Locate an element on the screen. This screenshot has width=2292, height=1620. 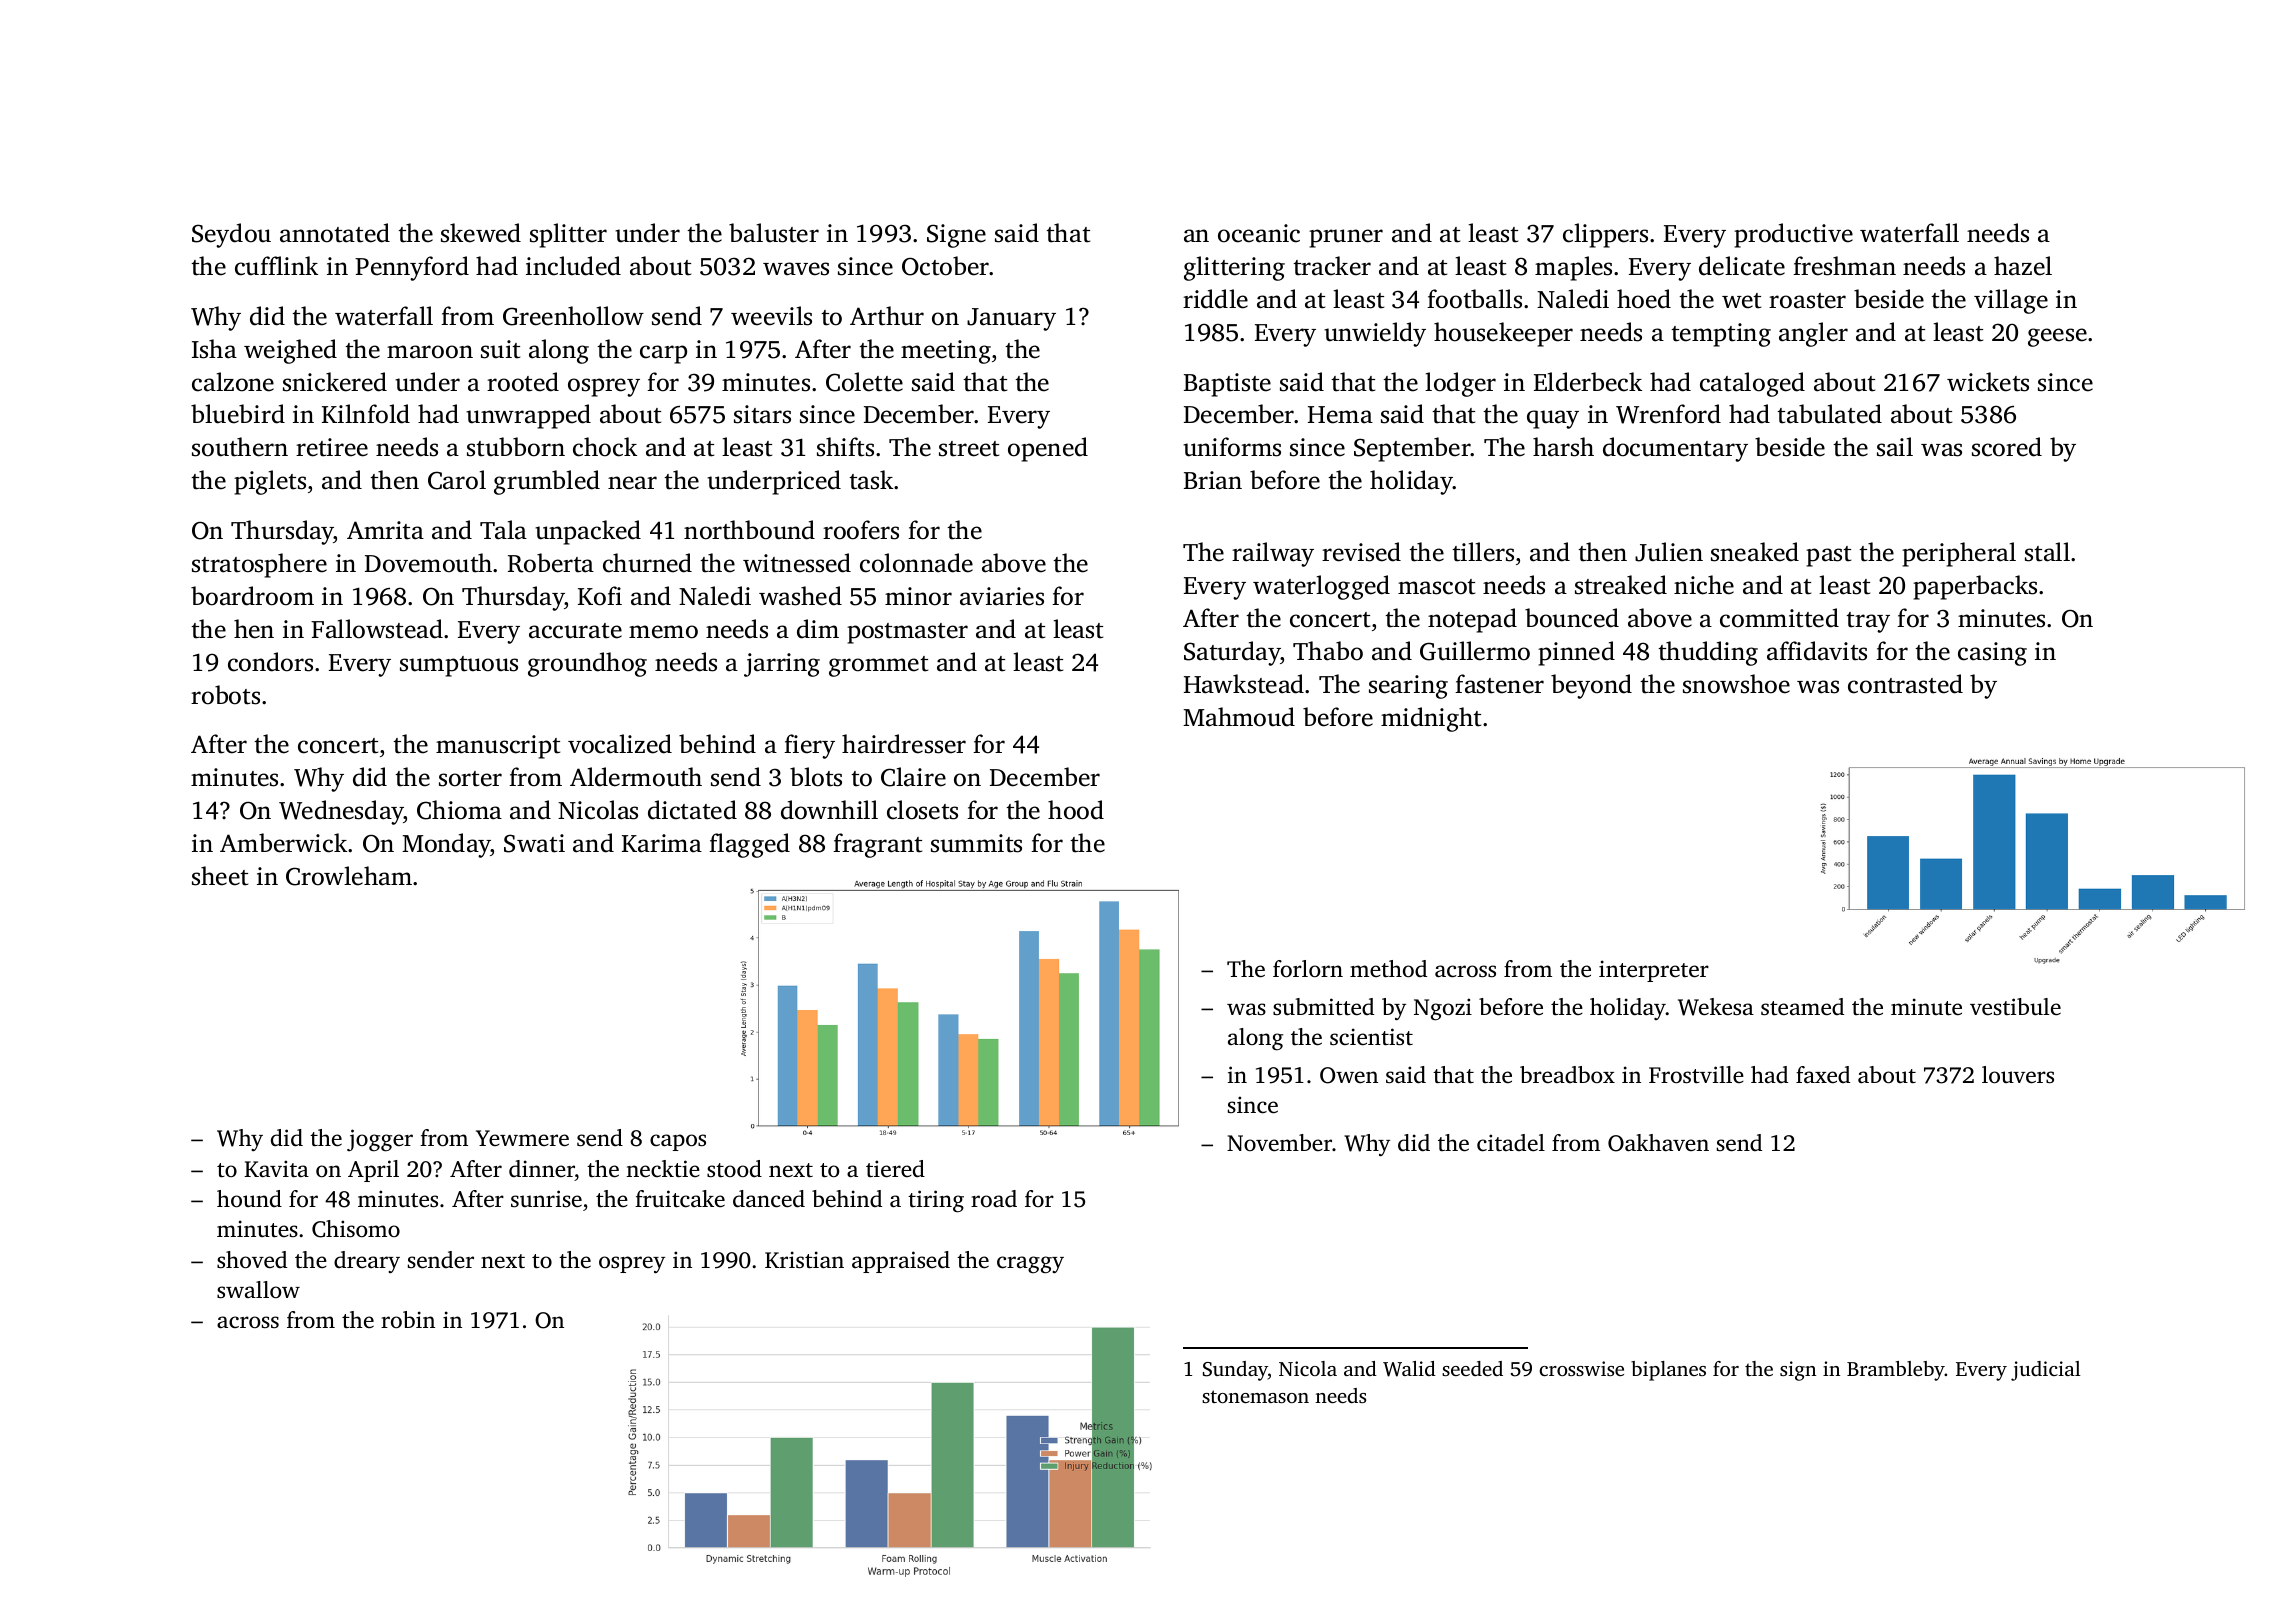
productive is located at coordinates (1793, 235).
